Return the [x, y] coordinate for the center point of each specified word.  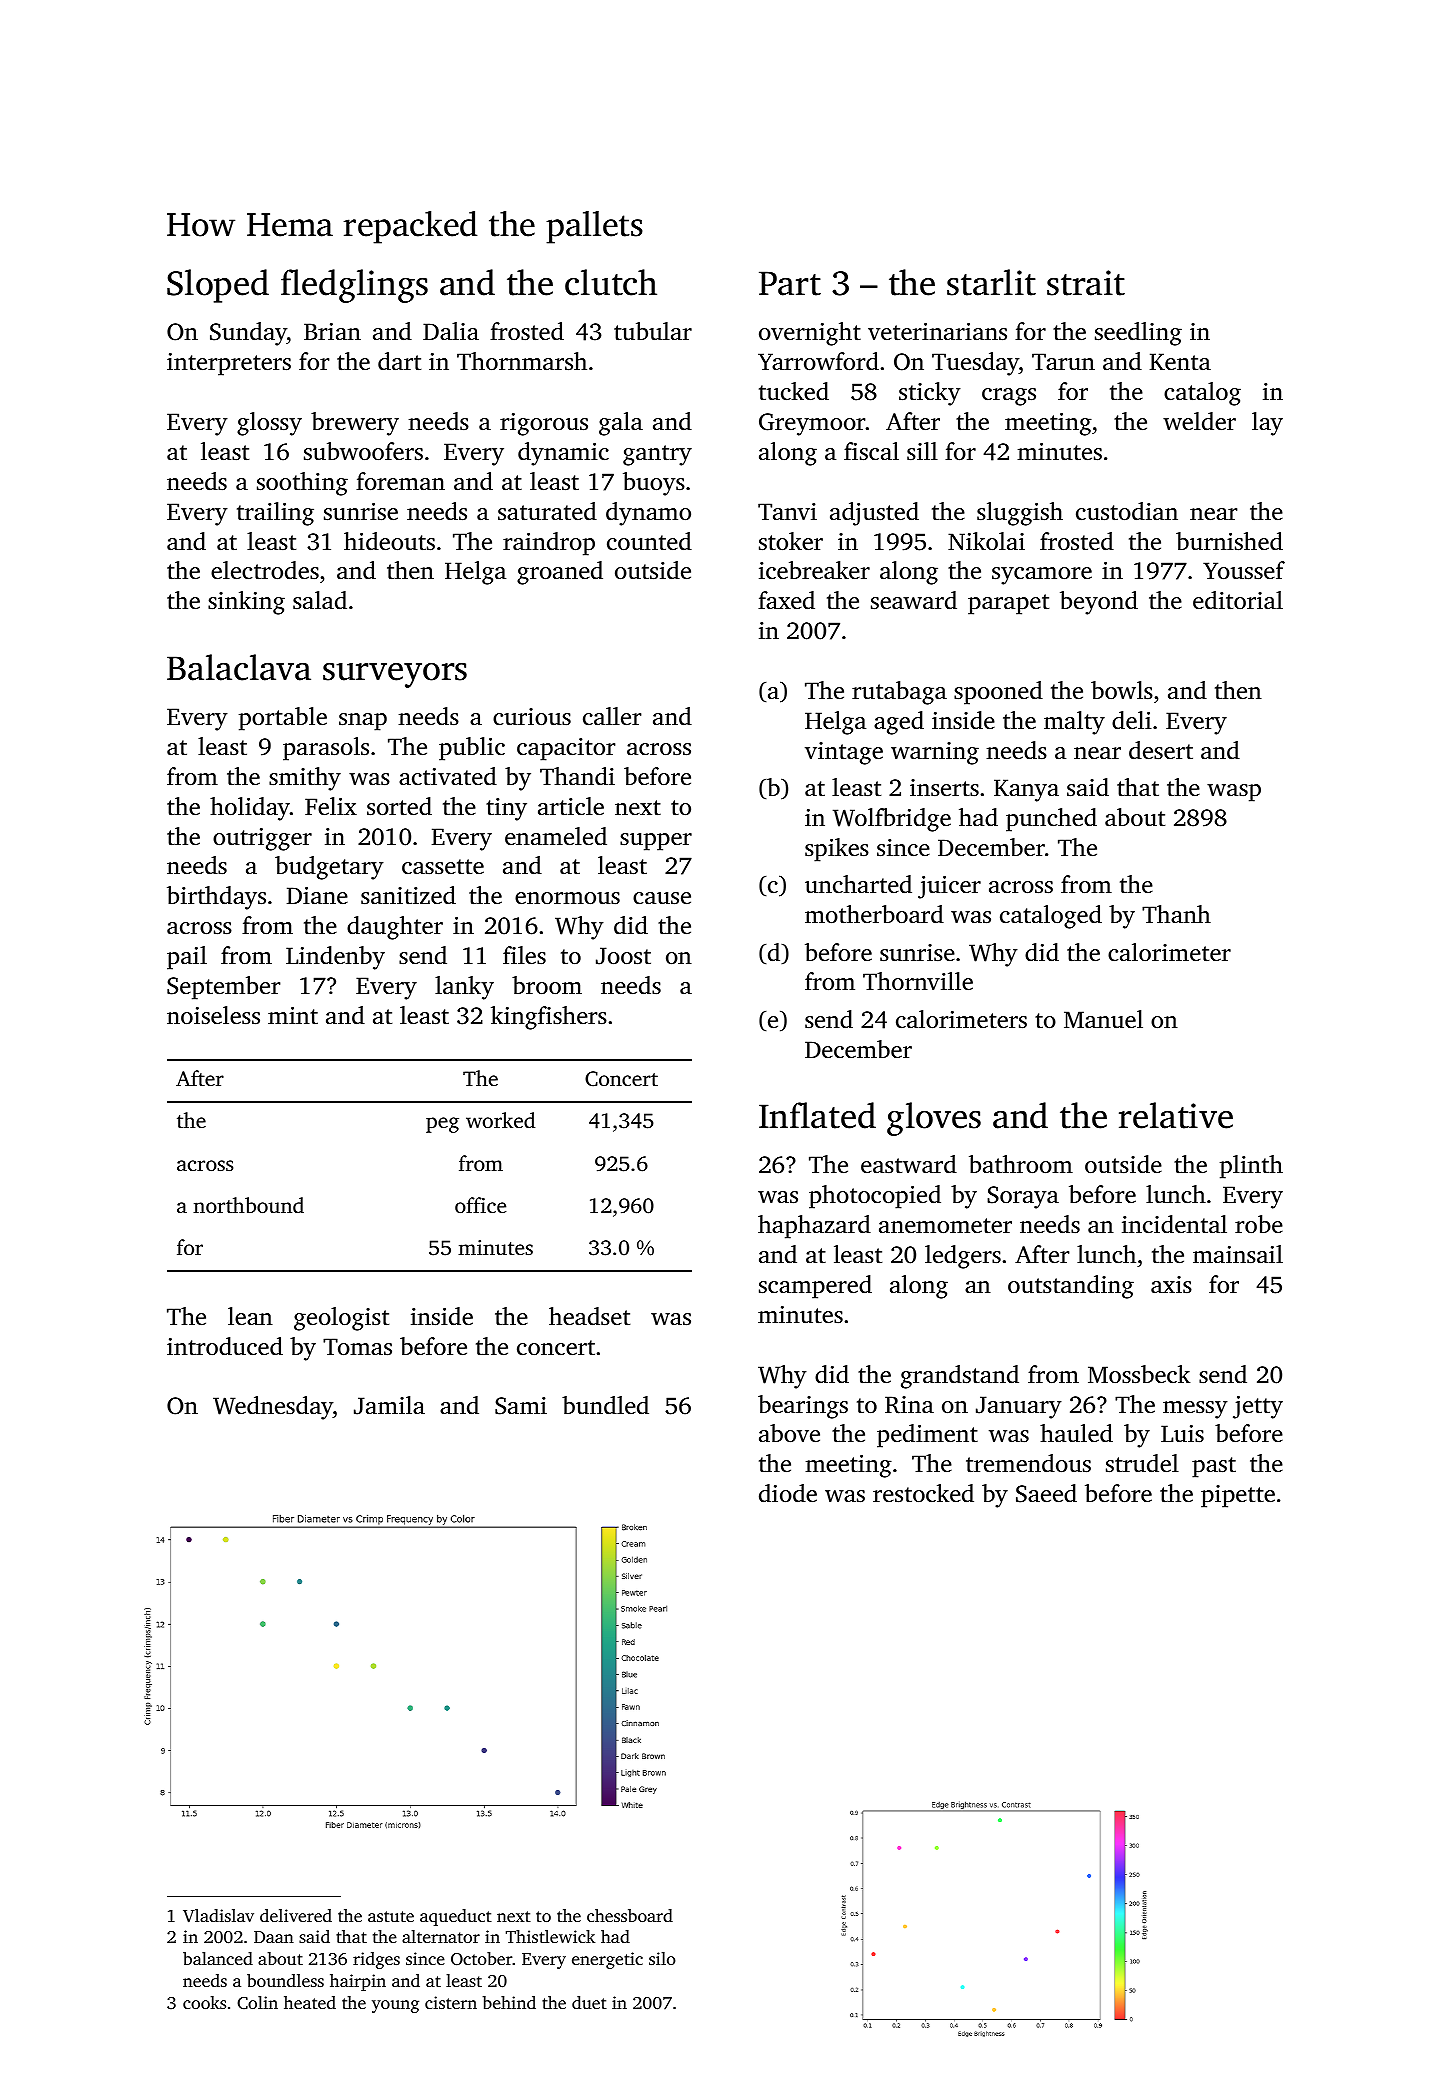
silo [662, 1958]
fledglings [354, 286]
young [395, 2006]
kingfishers [549, 1018]
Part [790, 283]
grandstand [960, 1377]
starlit [991, 282]
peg [442, 1125]
